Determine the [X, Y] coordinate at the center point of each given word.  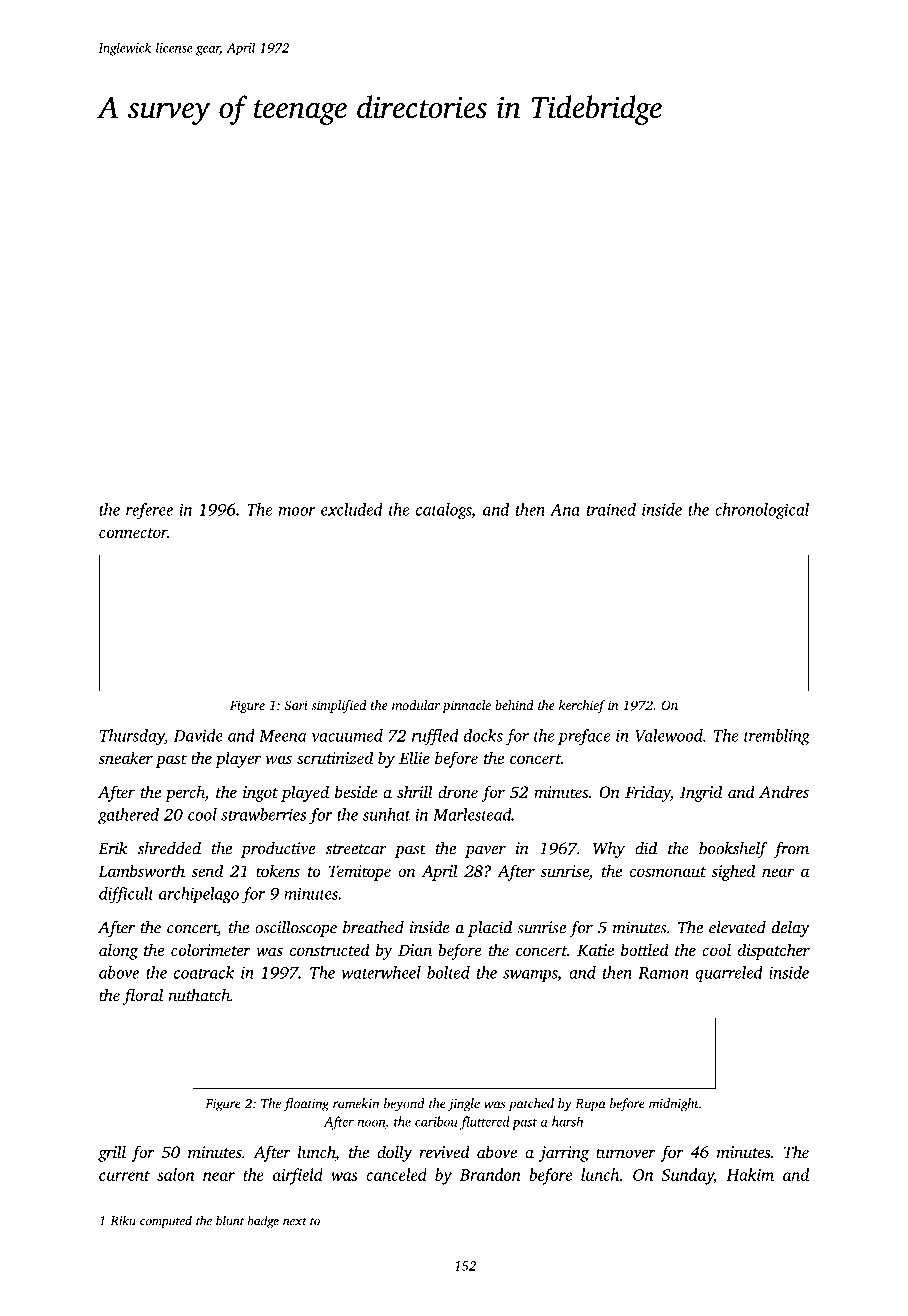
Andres [784, 791]
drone [458, 791]
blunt [230, 1220]
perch [185, 793]
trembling [777, 737]
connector [133, 533]
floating [306, 1105]
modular [416, 705]
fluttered [485, 1123]
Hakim [750, 1174]
